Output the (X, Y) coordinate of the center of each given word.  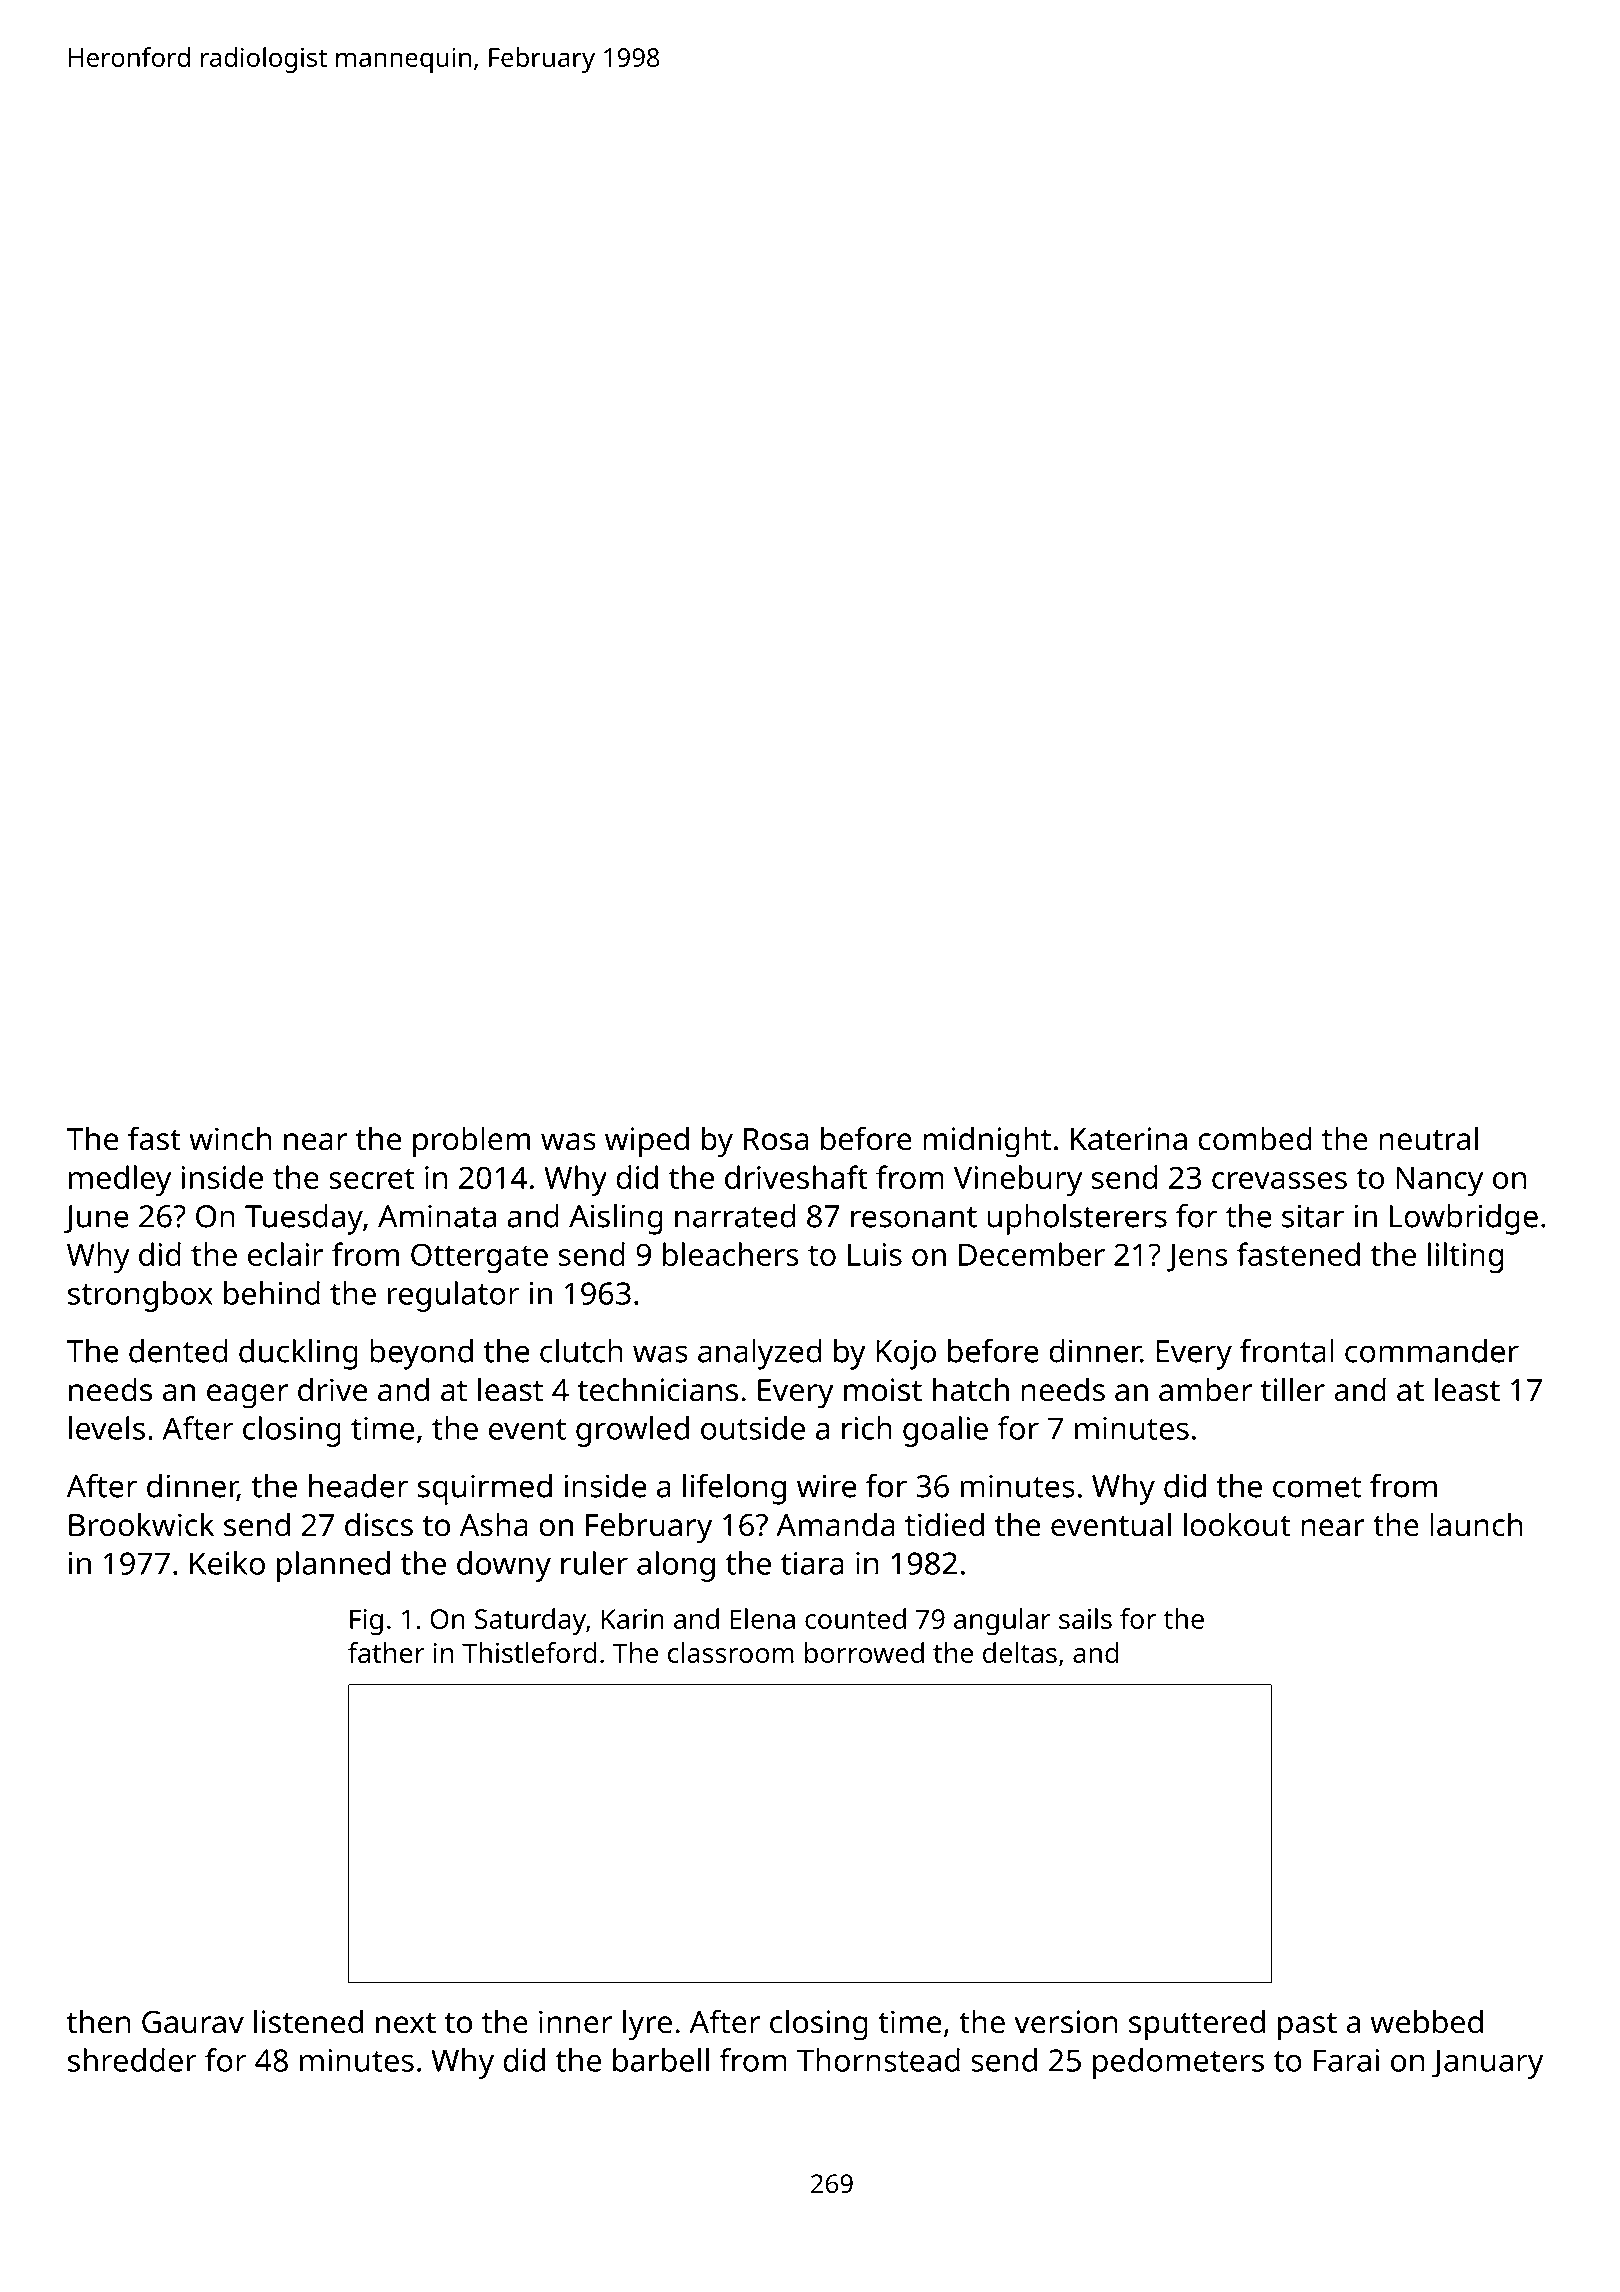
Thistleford (529, 1652)
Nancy (1439, 1181)
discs (379, 1524)
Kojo (906, 1354)
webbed (1427, 2021)
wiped (647, 1142)
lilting (1466, 1257)
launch (1476, 1524)
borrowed (864, 1652)
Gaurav (193, 2022)
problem (471, 1142)
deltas (1020, 1652)
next (406, 2023)
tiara (812, 1563)
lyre (647, 2025)
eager (247, 1396)
